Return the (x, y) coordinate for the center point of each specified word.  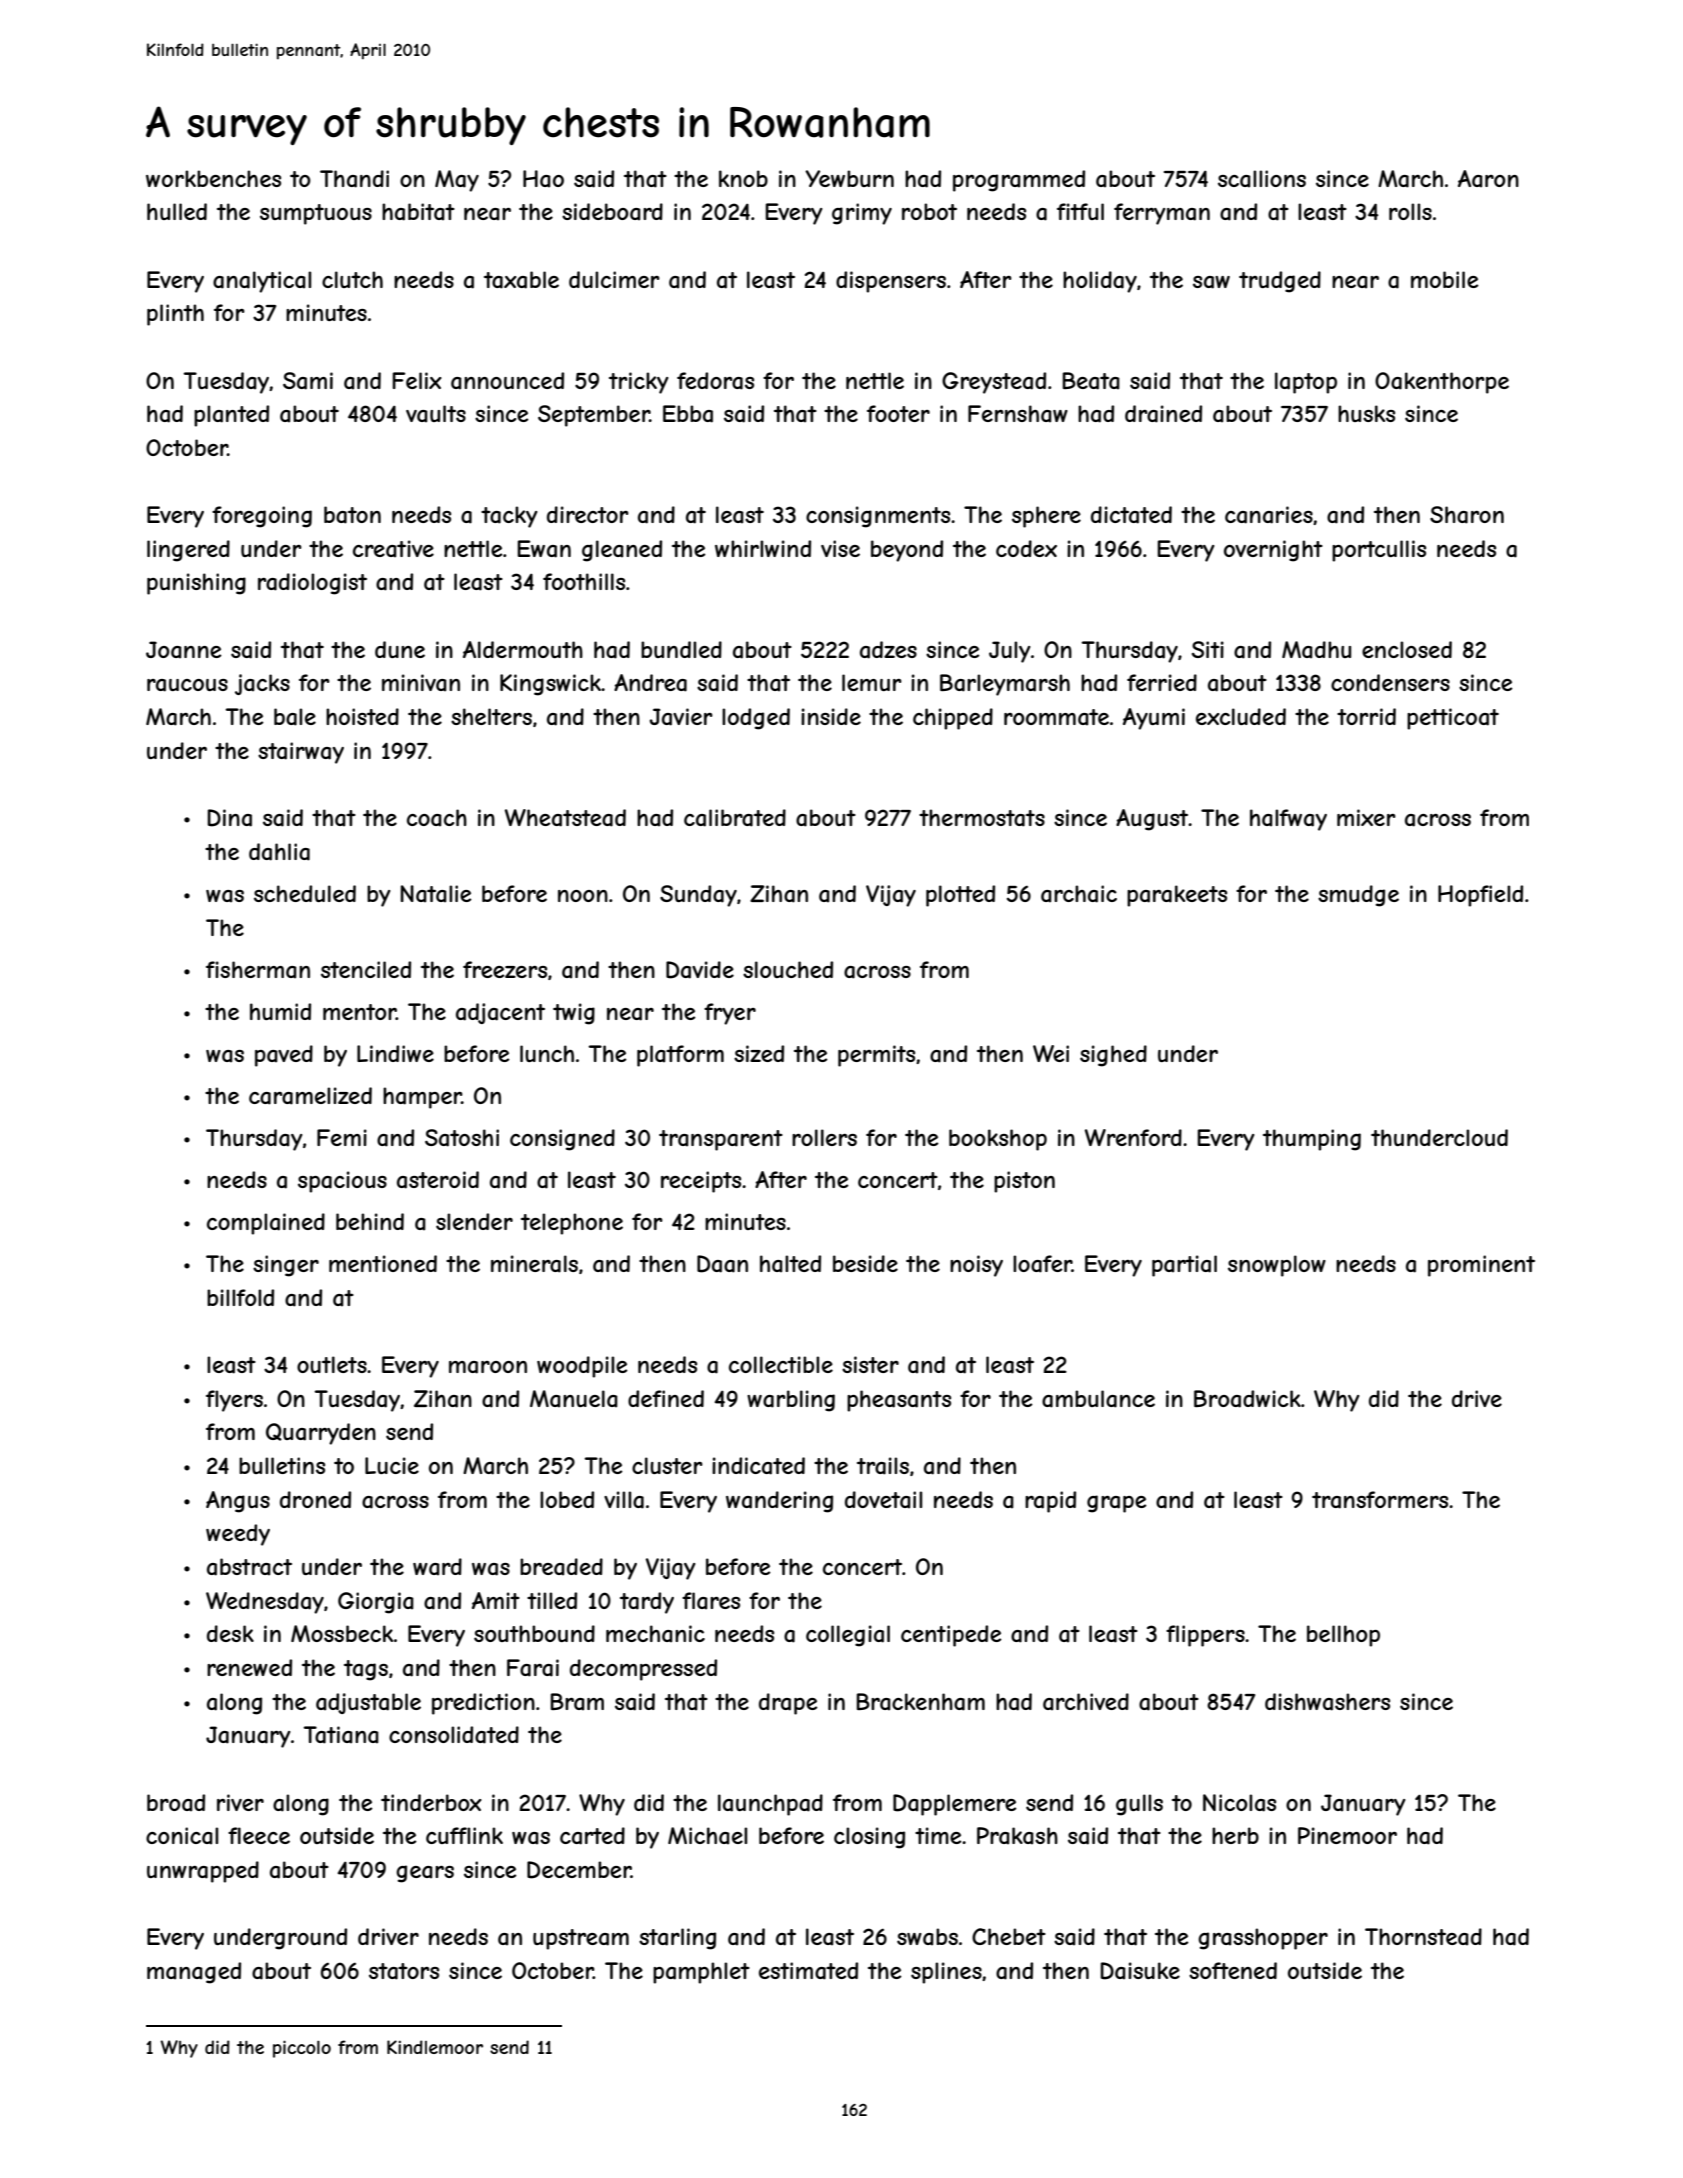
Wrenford (1133, 1137)
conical (182, 1836)
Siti (1208, 649)
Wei (1051, 1053)
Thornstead (1423, 1937)
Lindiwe (395, 1053)
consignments (878, 517)
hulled (177, 211)
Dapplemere (954, 1805)
